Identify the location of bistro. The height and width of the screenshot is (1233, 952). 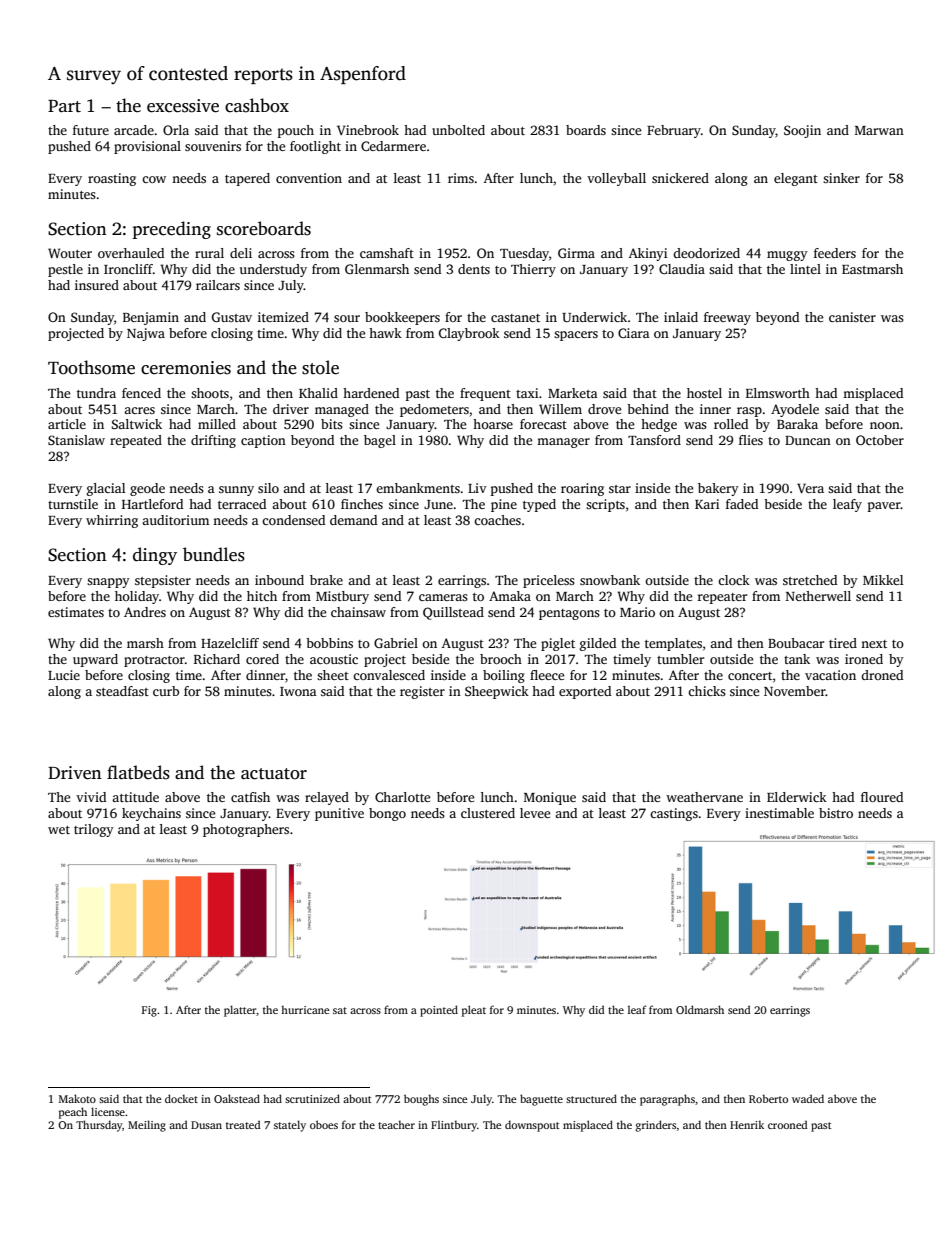
(836, 813).
